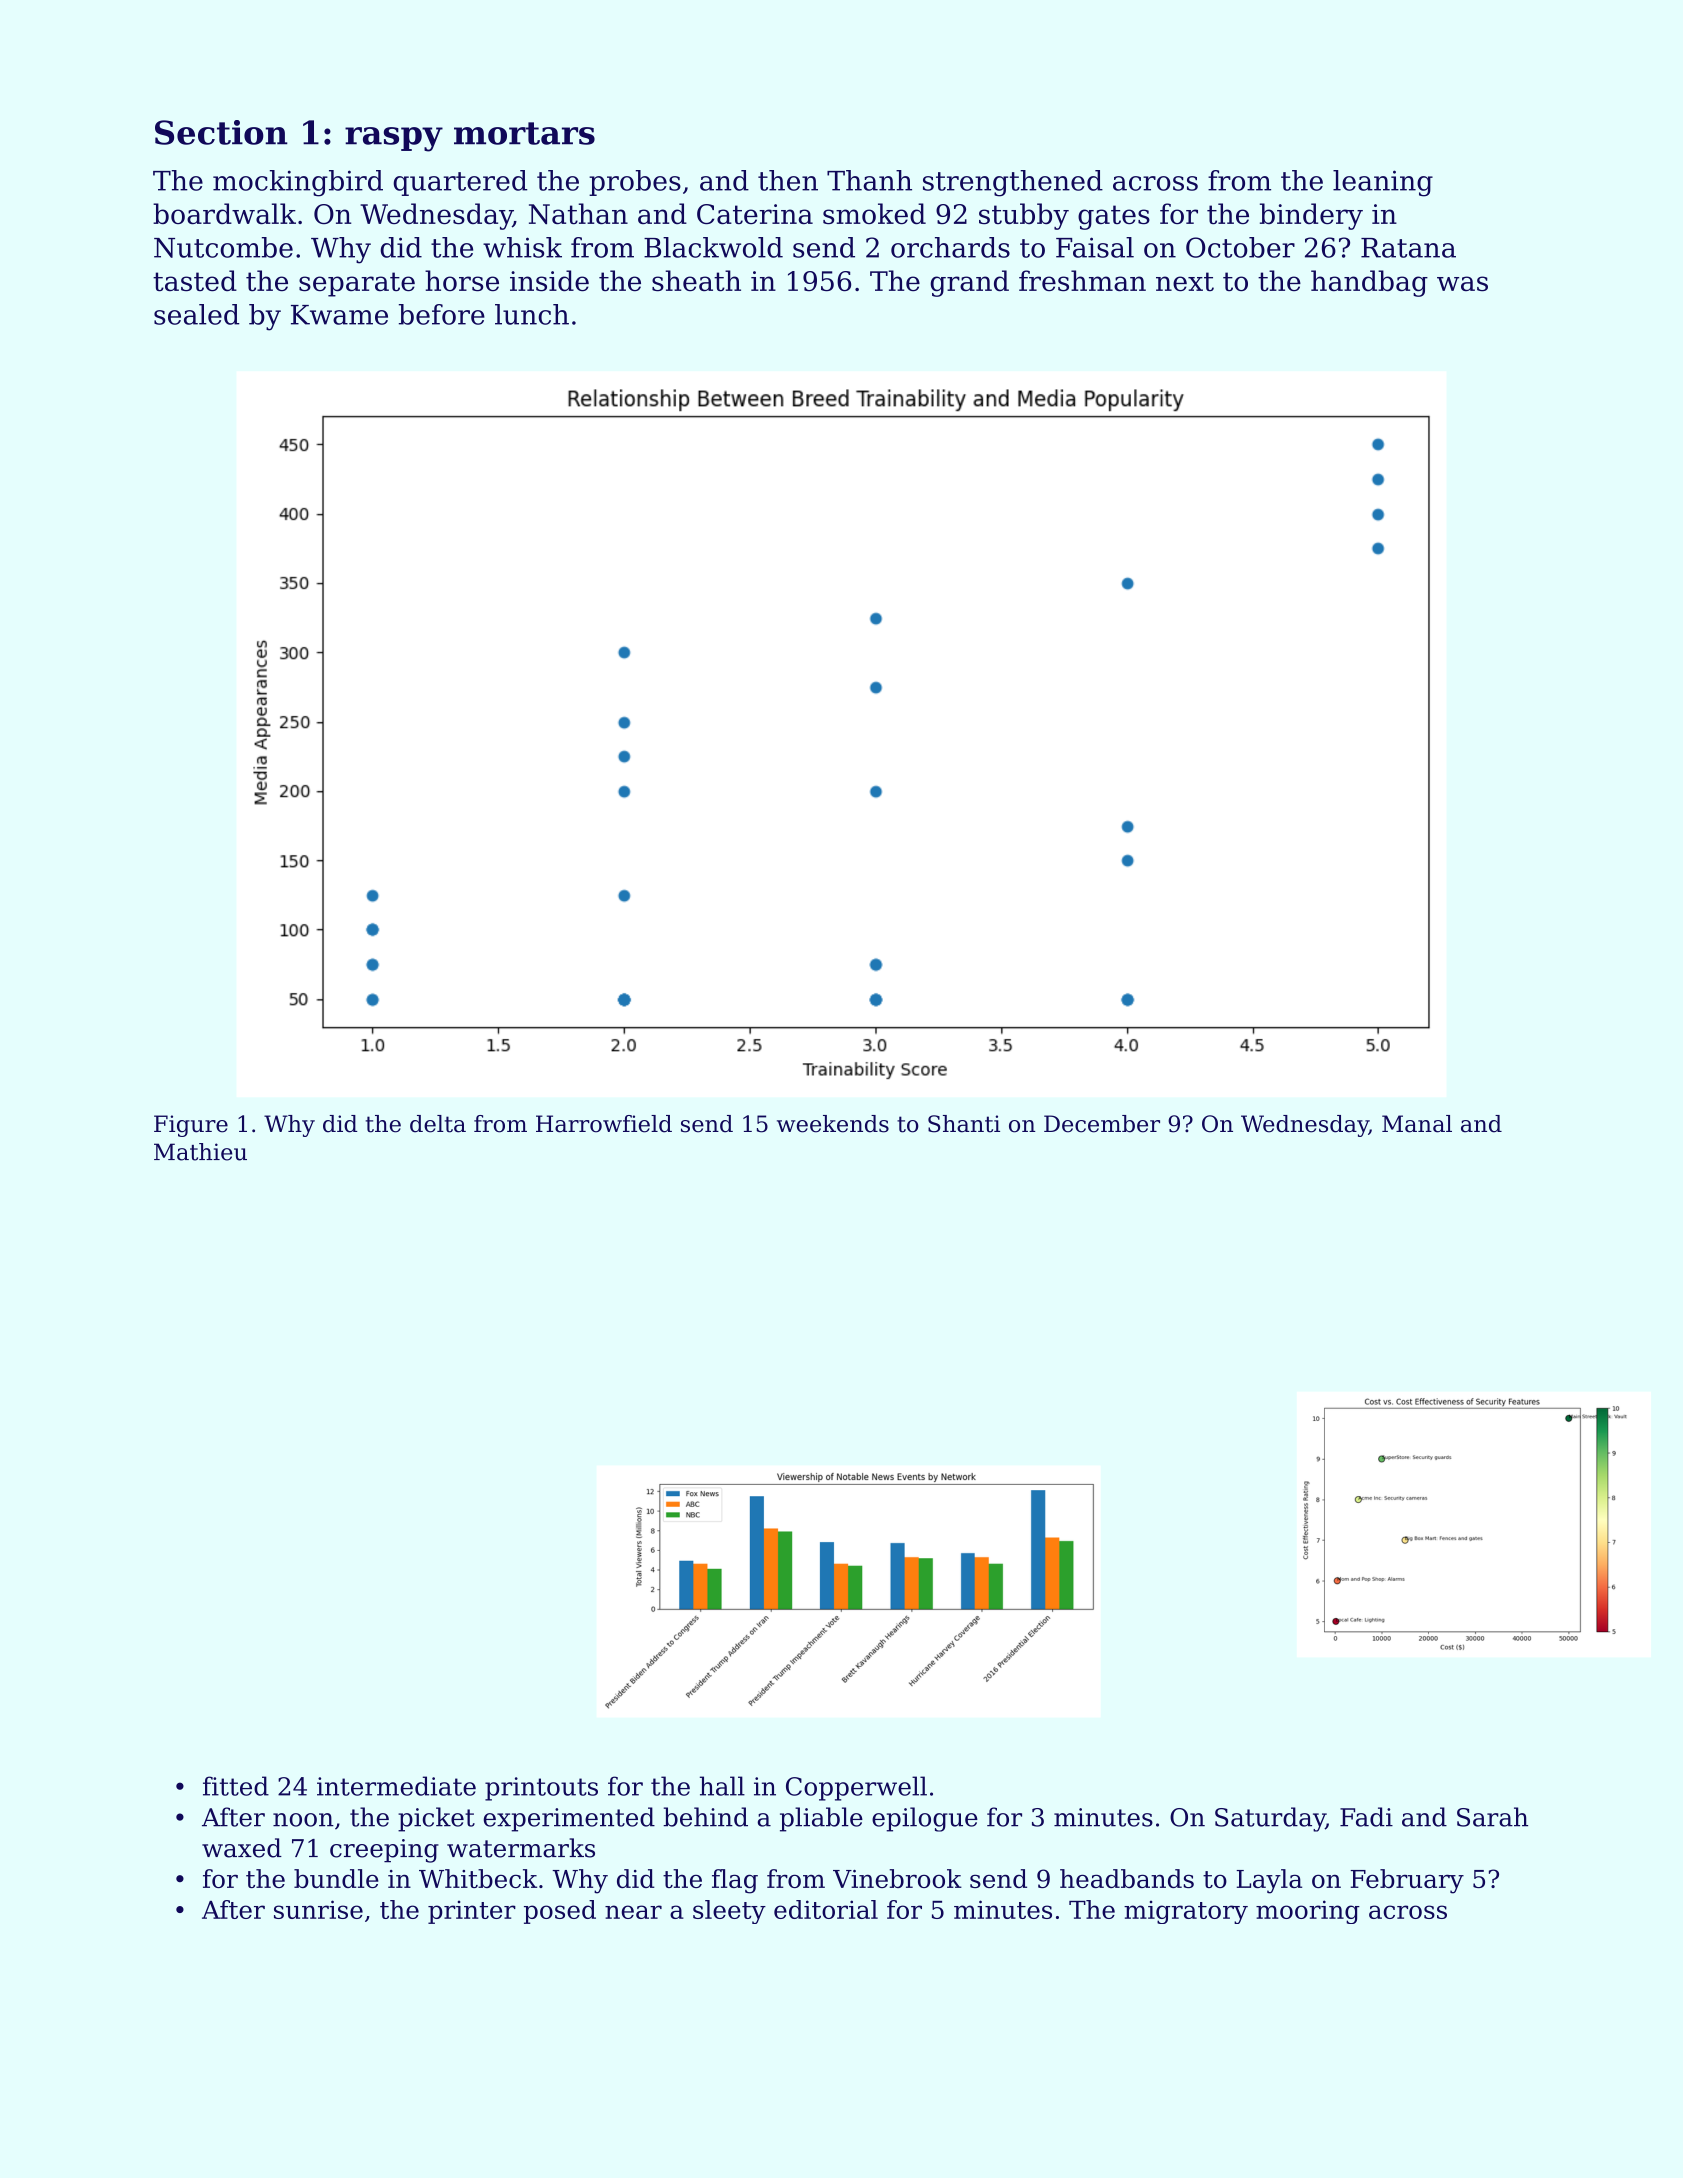 This document has width=1683, height=2178. Describe the element at coordinates (1383, 183) in the document. I see `leaning` at that location.
